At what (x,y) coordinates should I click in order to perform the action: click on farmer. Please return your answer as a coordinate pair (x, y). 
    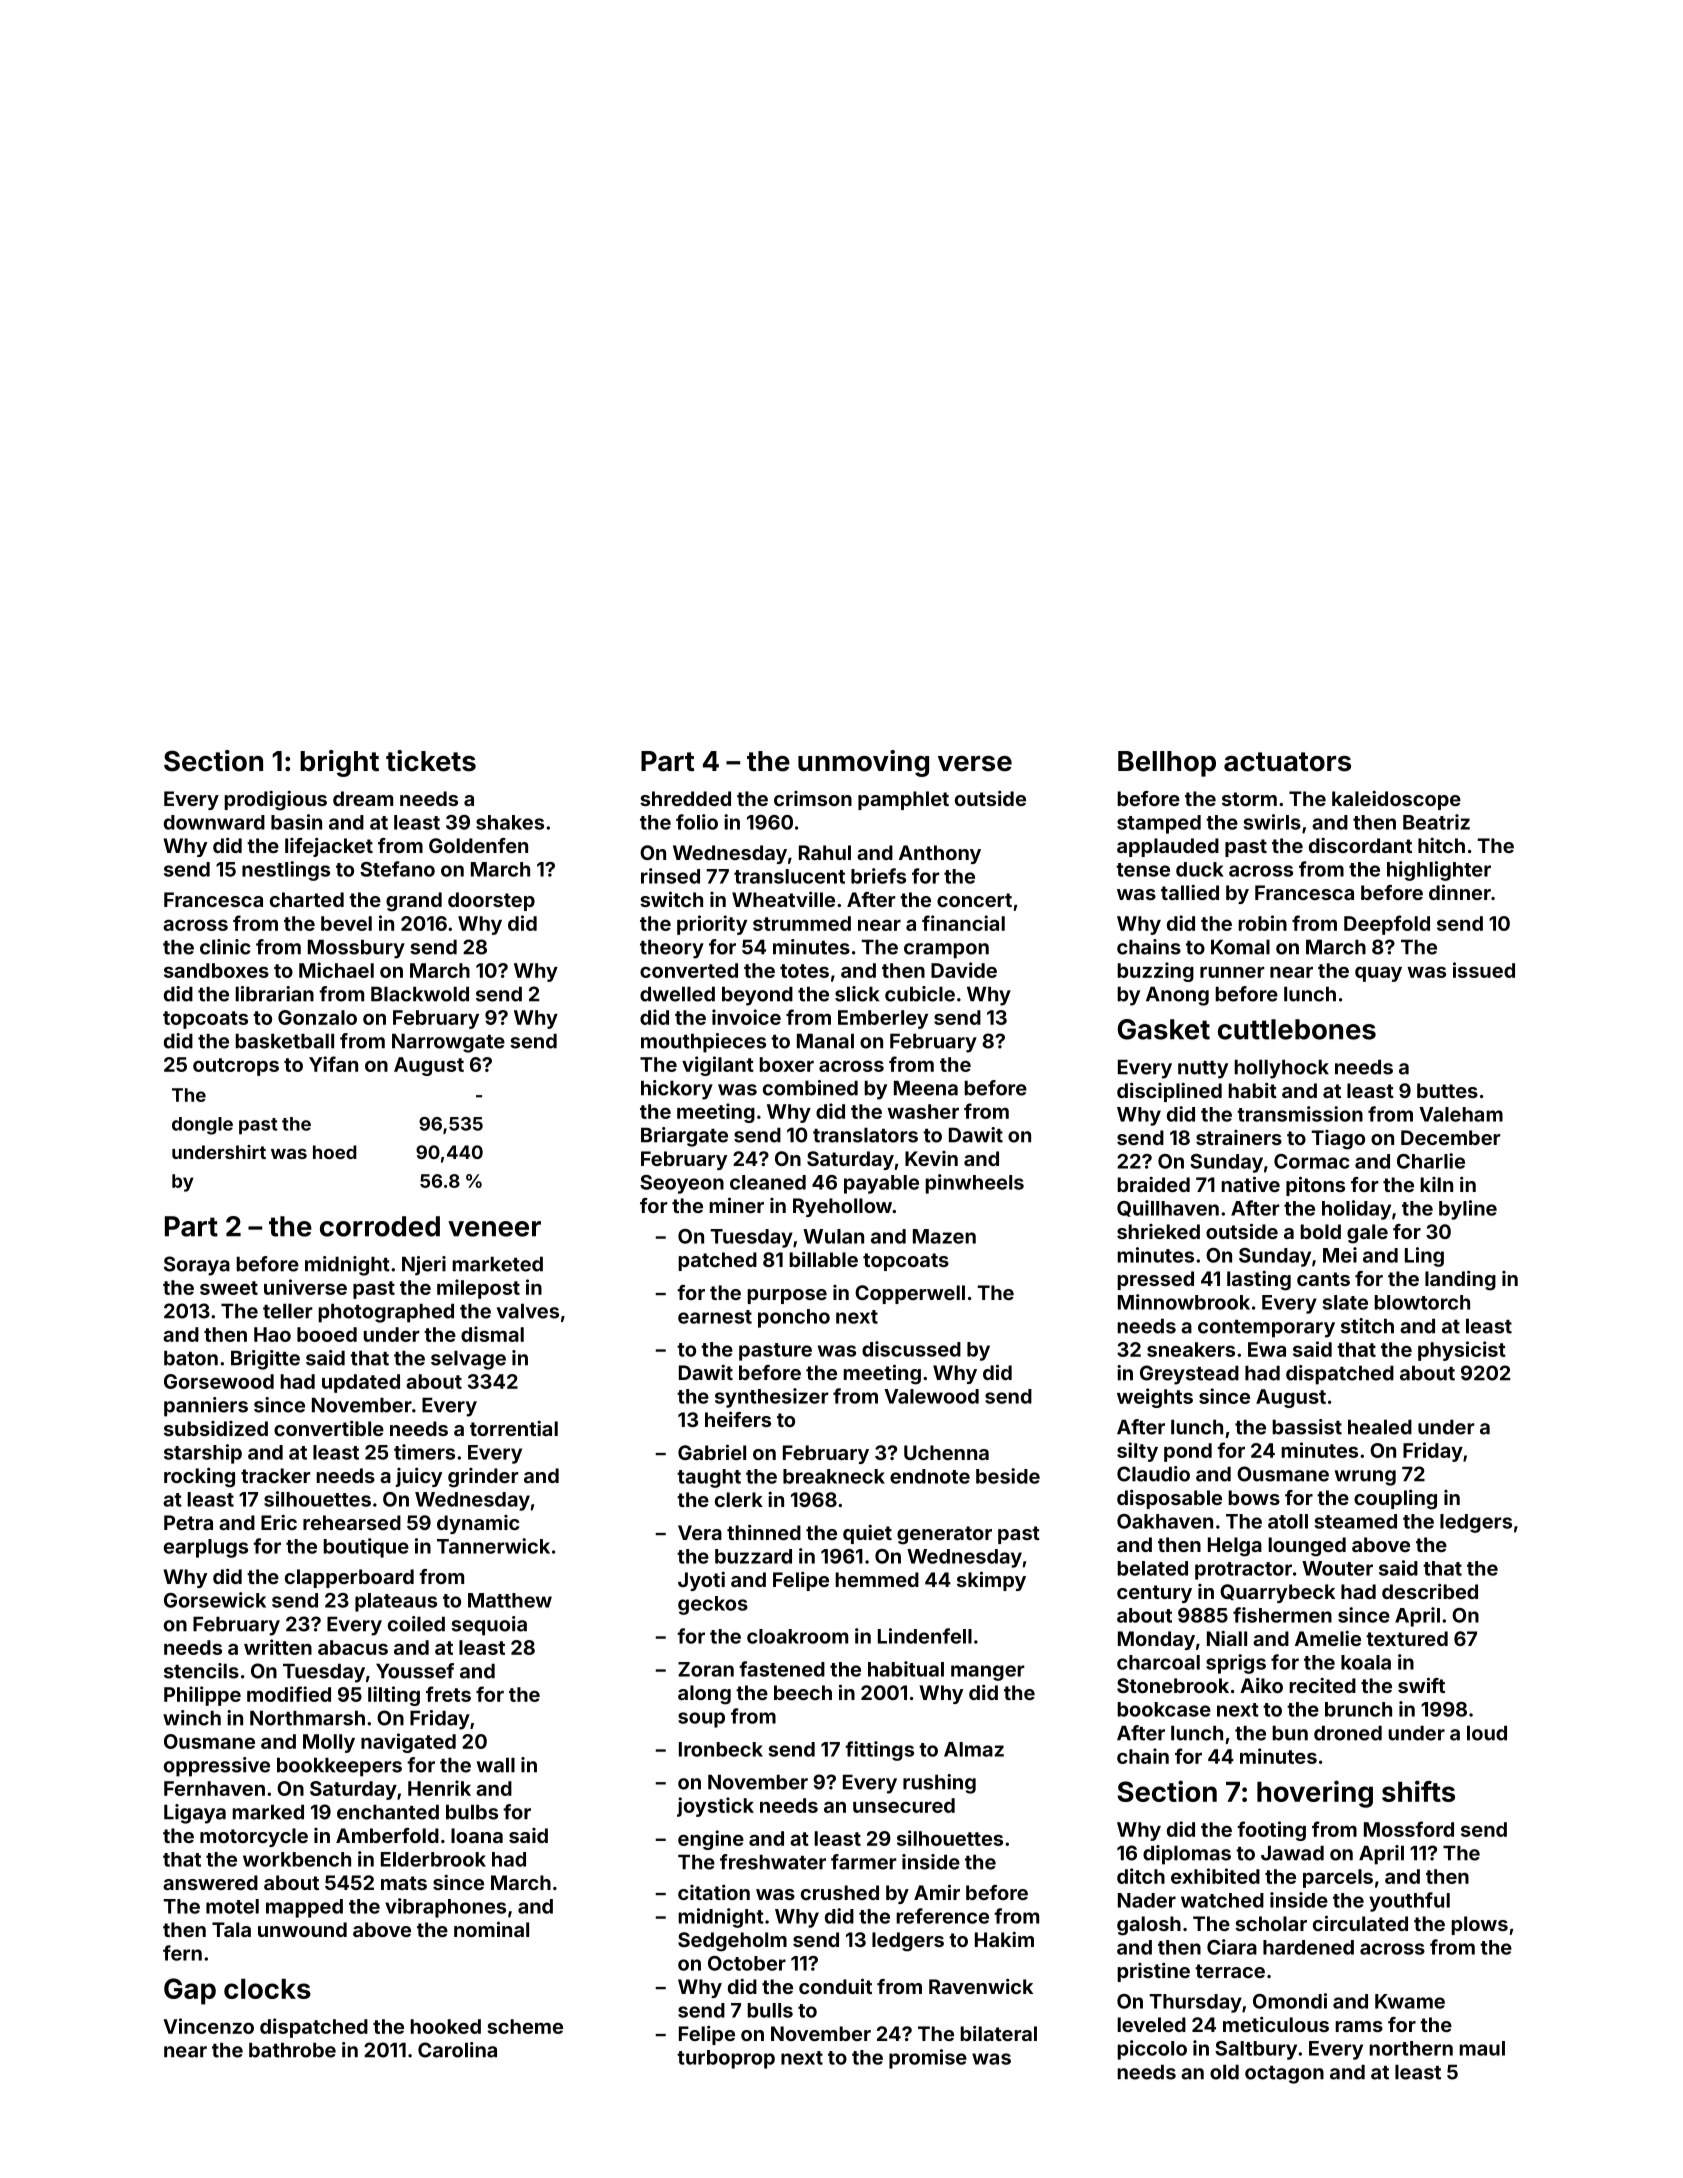
    Looking at the image, I should click on (864, 1862).
